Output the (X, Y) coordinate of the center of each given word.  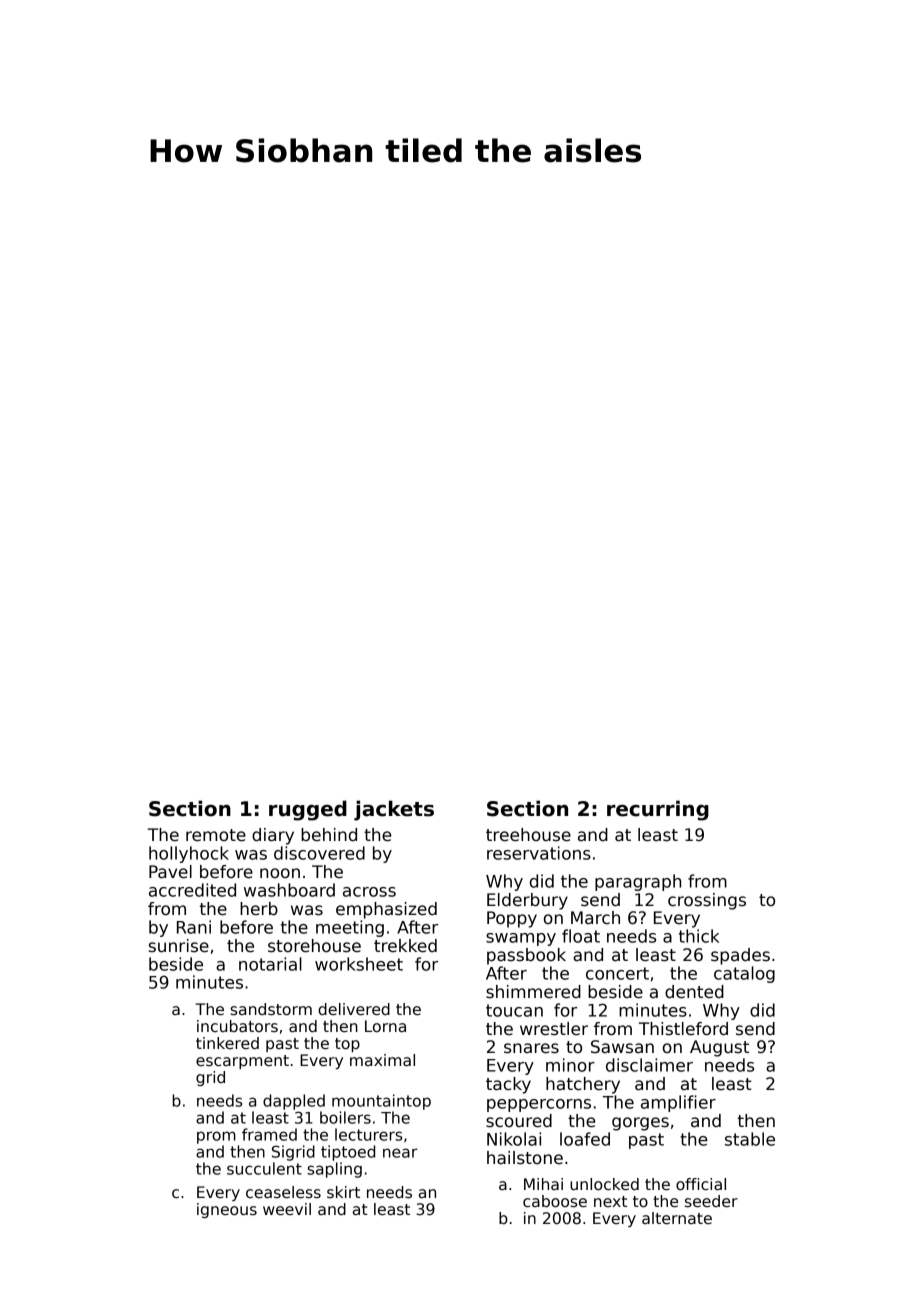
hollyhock (189, 854)
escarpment (242, 1062)
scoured (519, 1121)
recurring (658, 810)
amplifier (678, 1103)
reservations (539, 853)
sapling (334, 1170)
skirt (343, 1192)
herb (259, 909)
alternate (677, 1218)
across (369, 892)
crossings (707, 901)
